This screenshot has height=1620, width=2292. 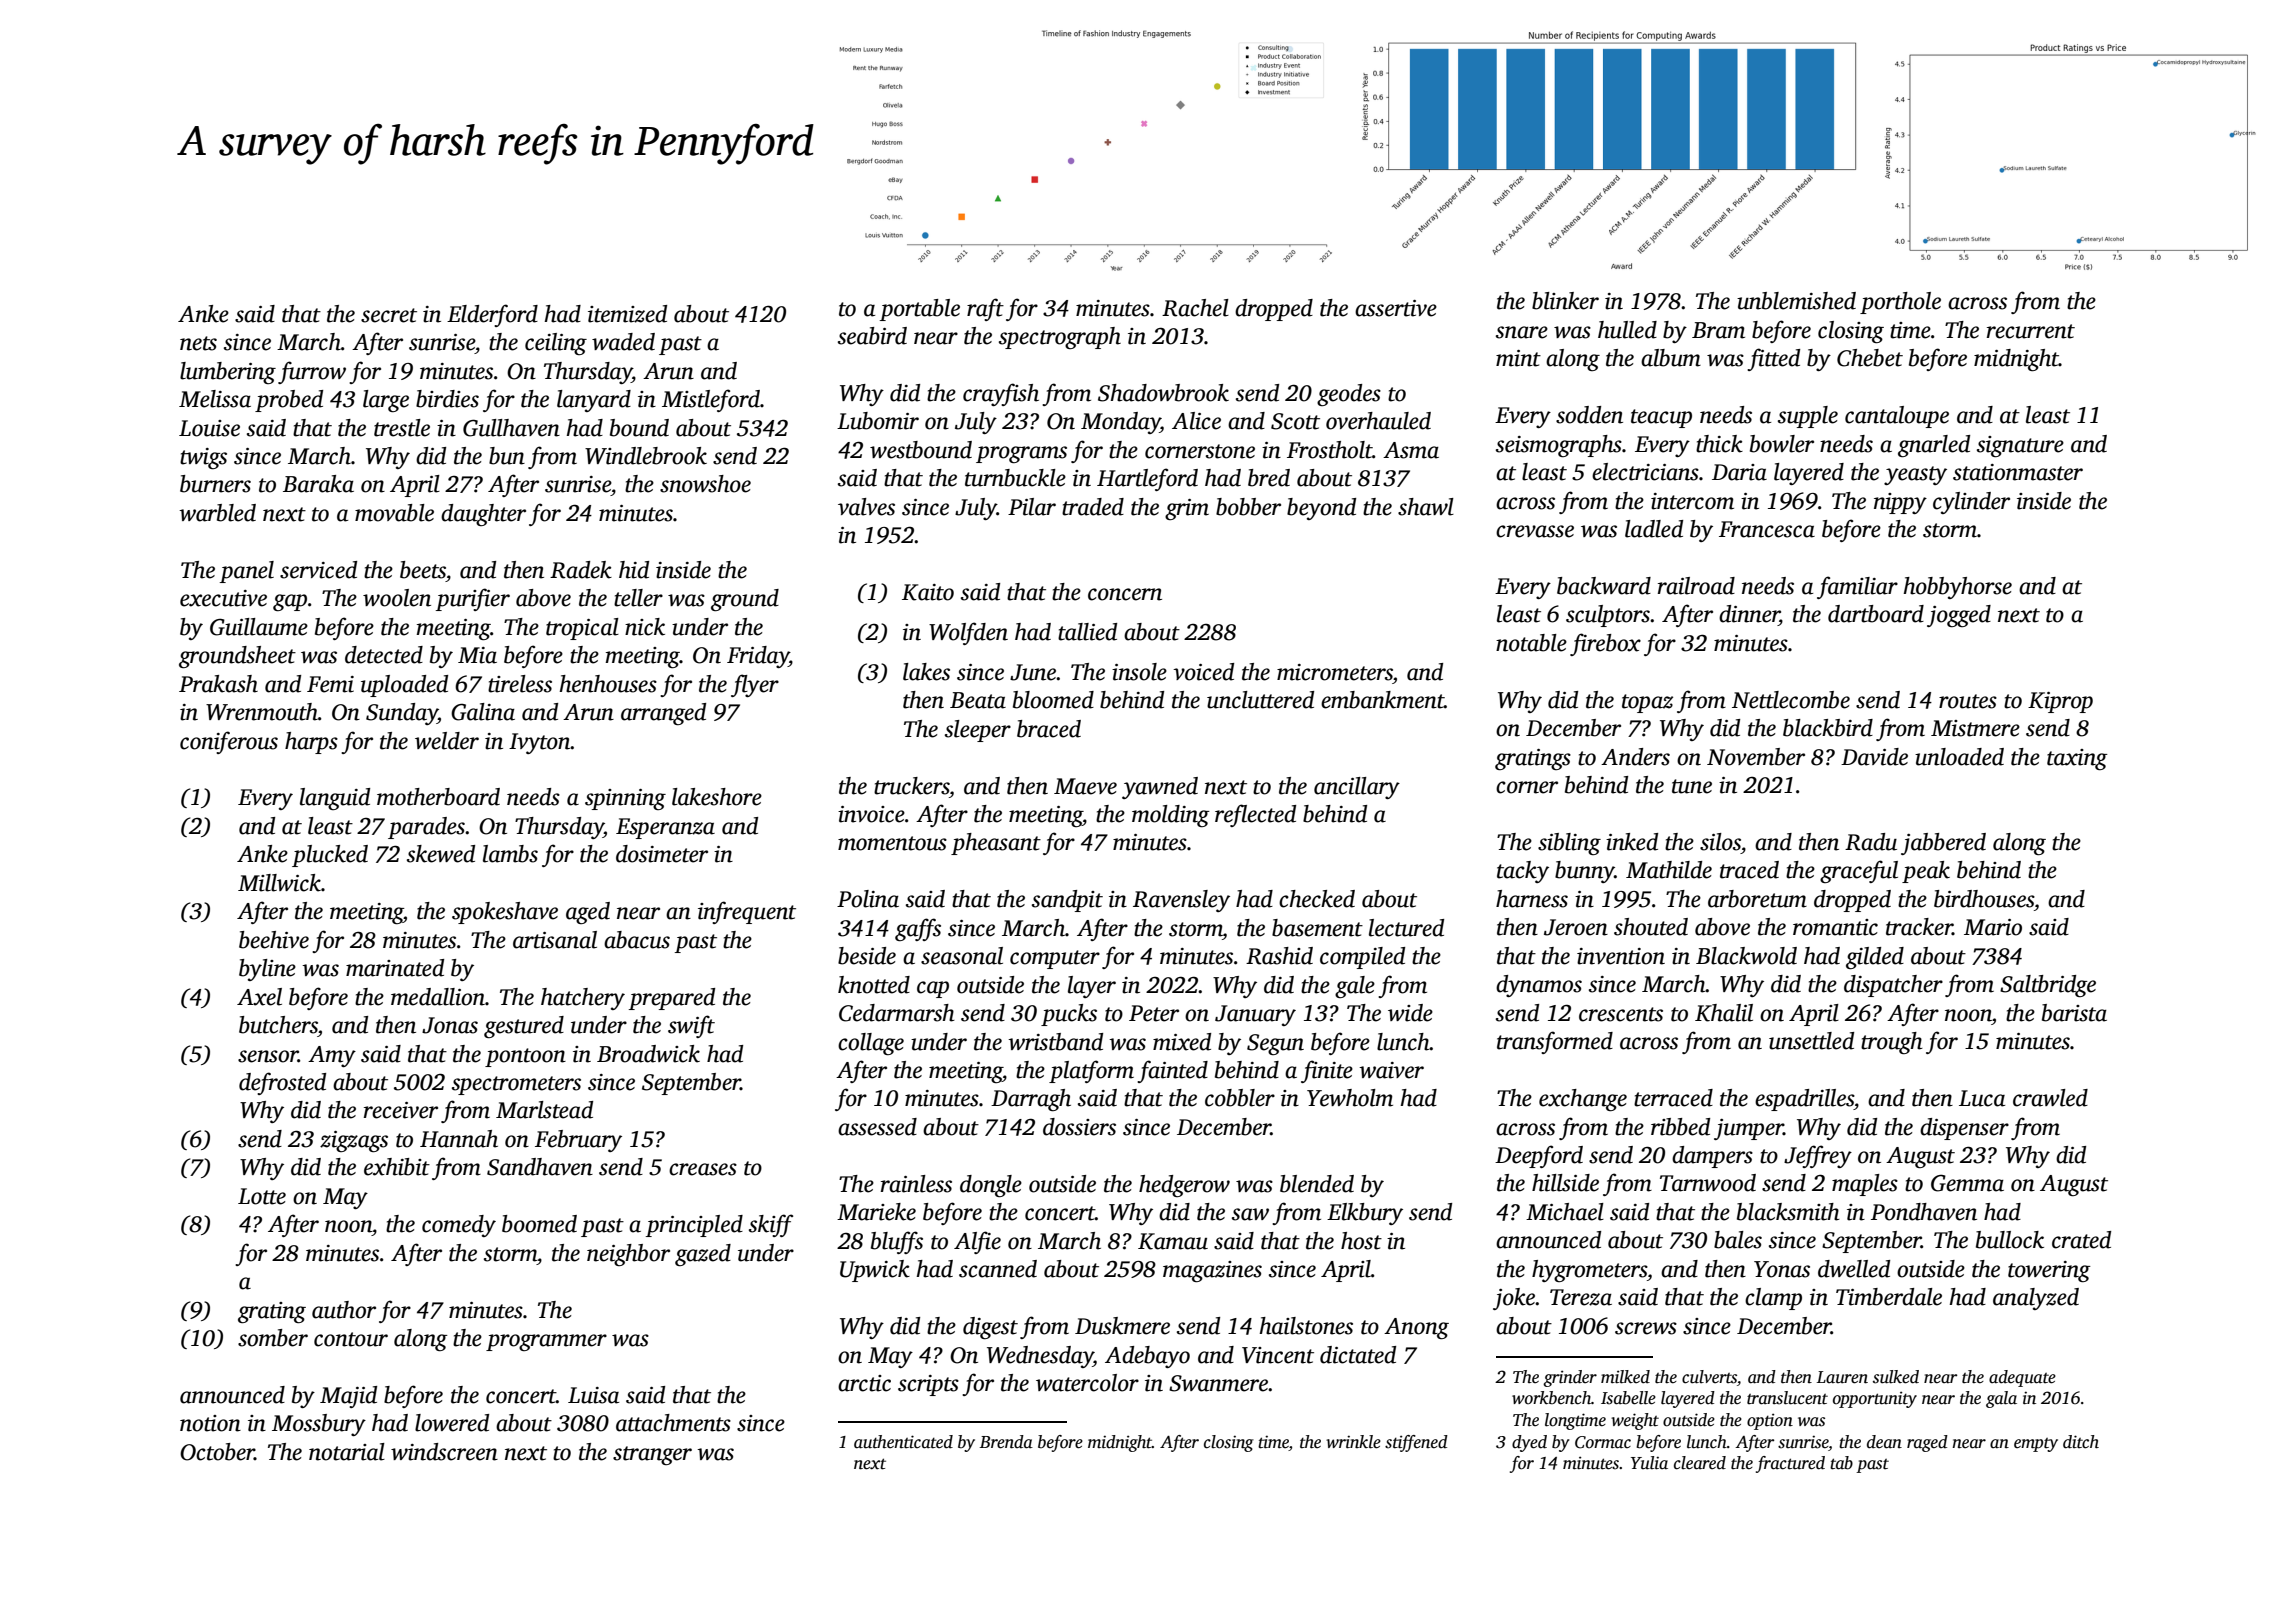 What do you see at coordinates (705, 484) in the screenshot?
I see `snowshoe` at bounding box center [705, 484].
